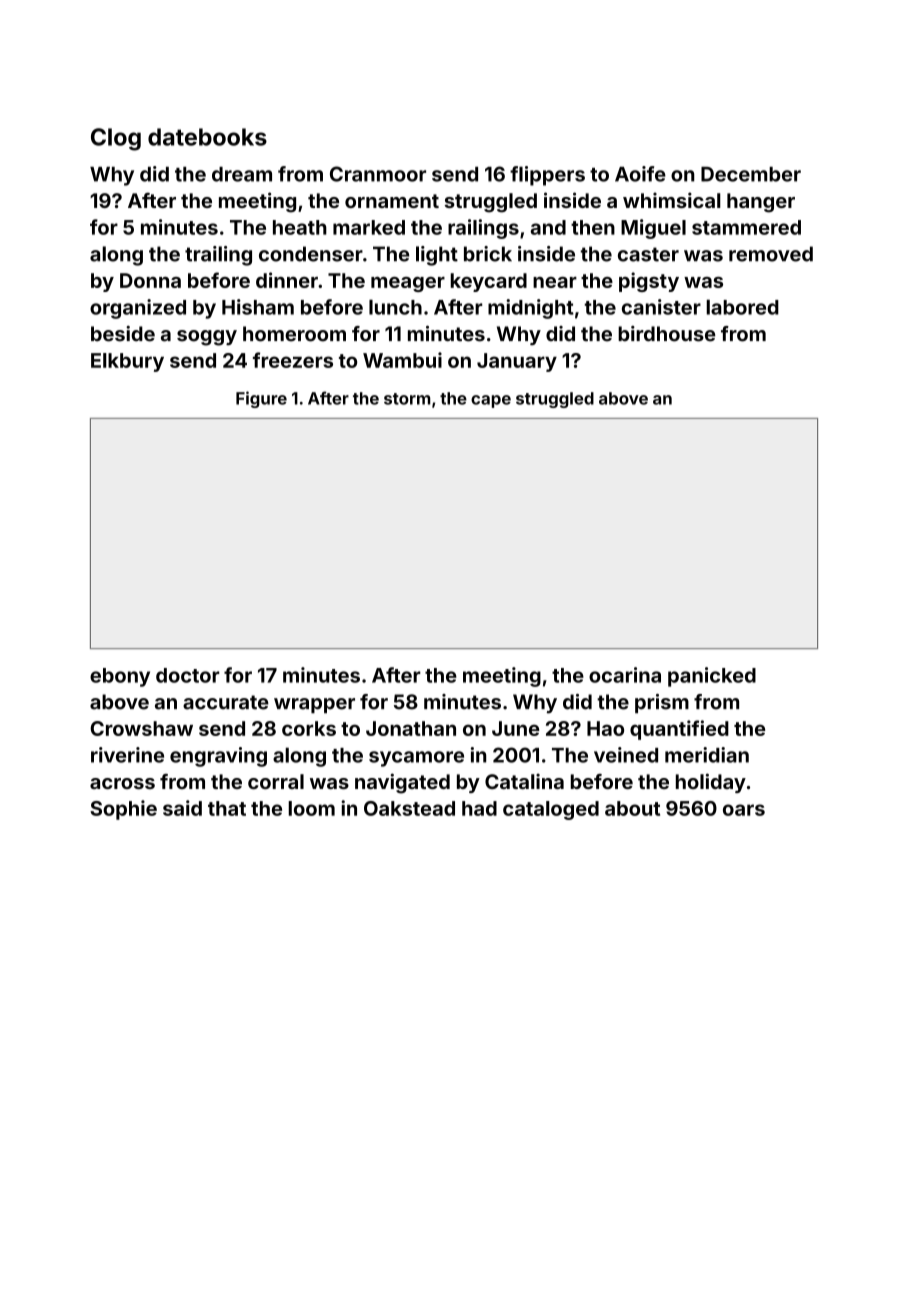  What do you see at coordinates (771, 254) in the image?
I see `removed` at bounding box center [771, 254].
